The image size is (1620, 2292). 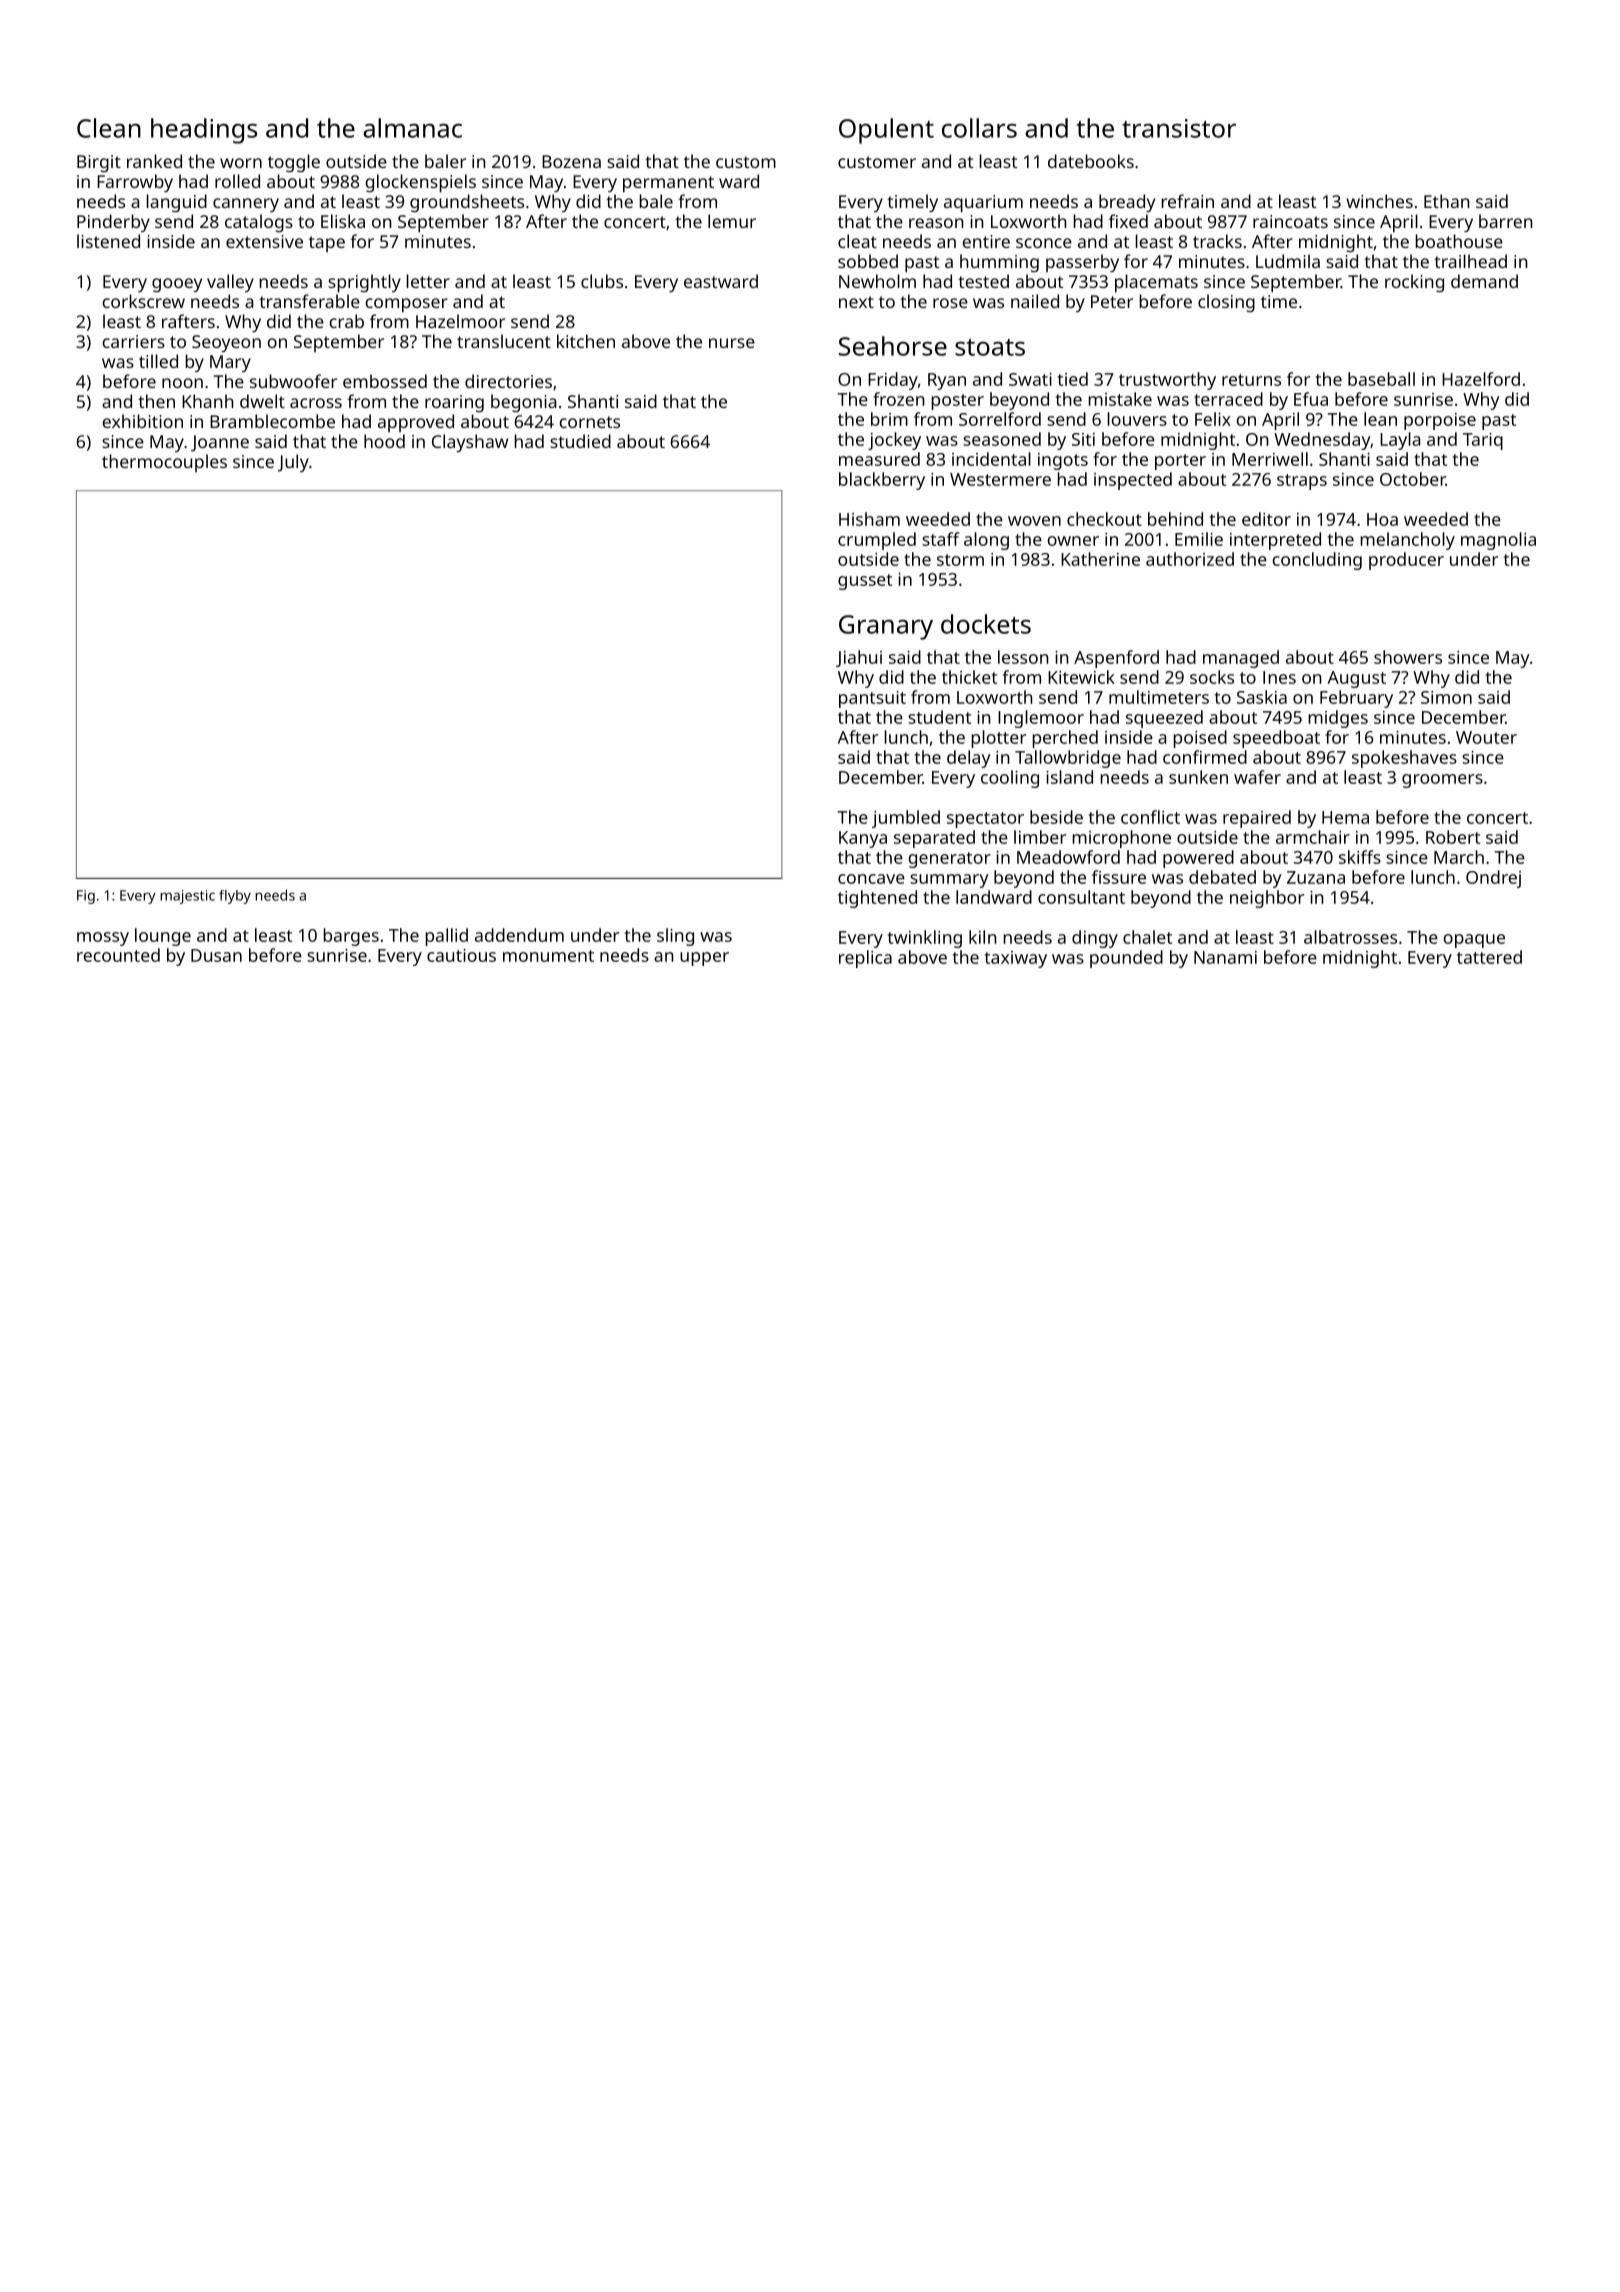 What do you see at coordinates (1481, 379) in the screenshot?
I see `Hazelford` at bounding box center [1481, 379].
